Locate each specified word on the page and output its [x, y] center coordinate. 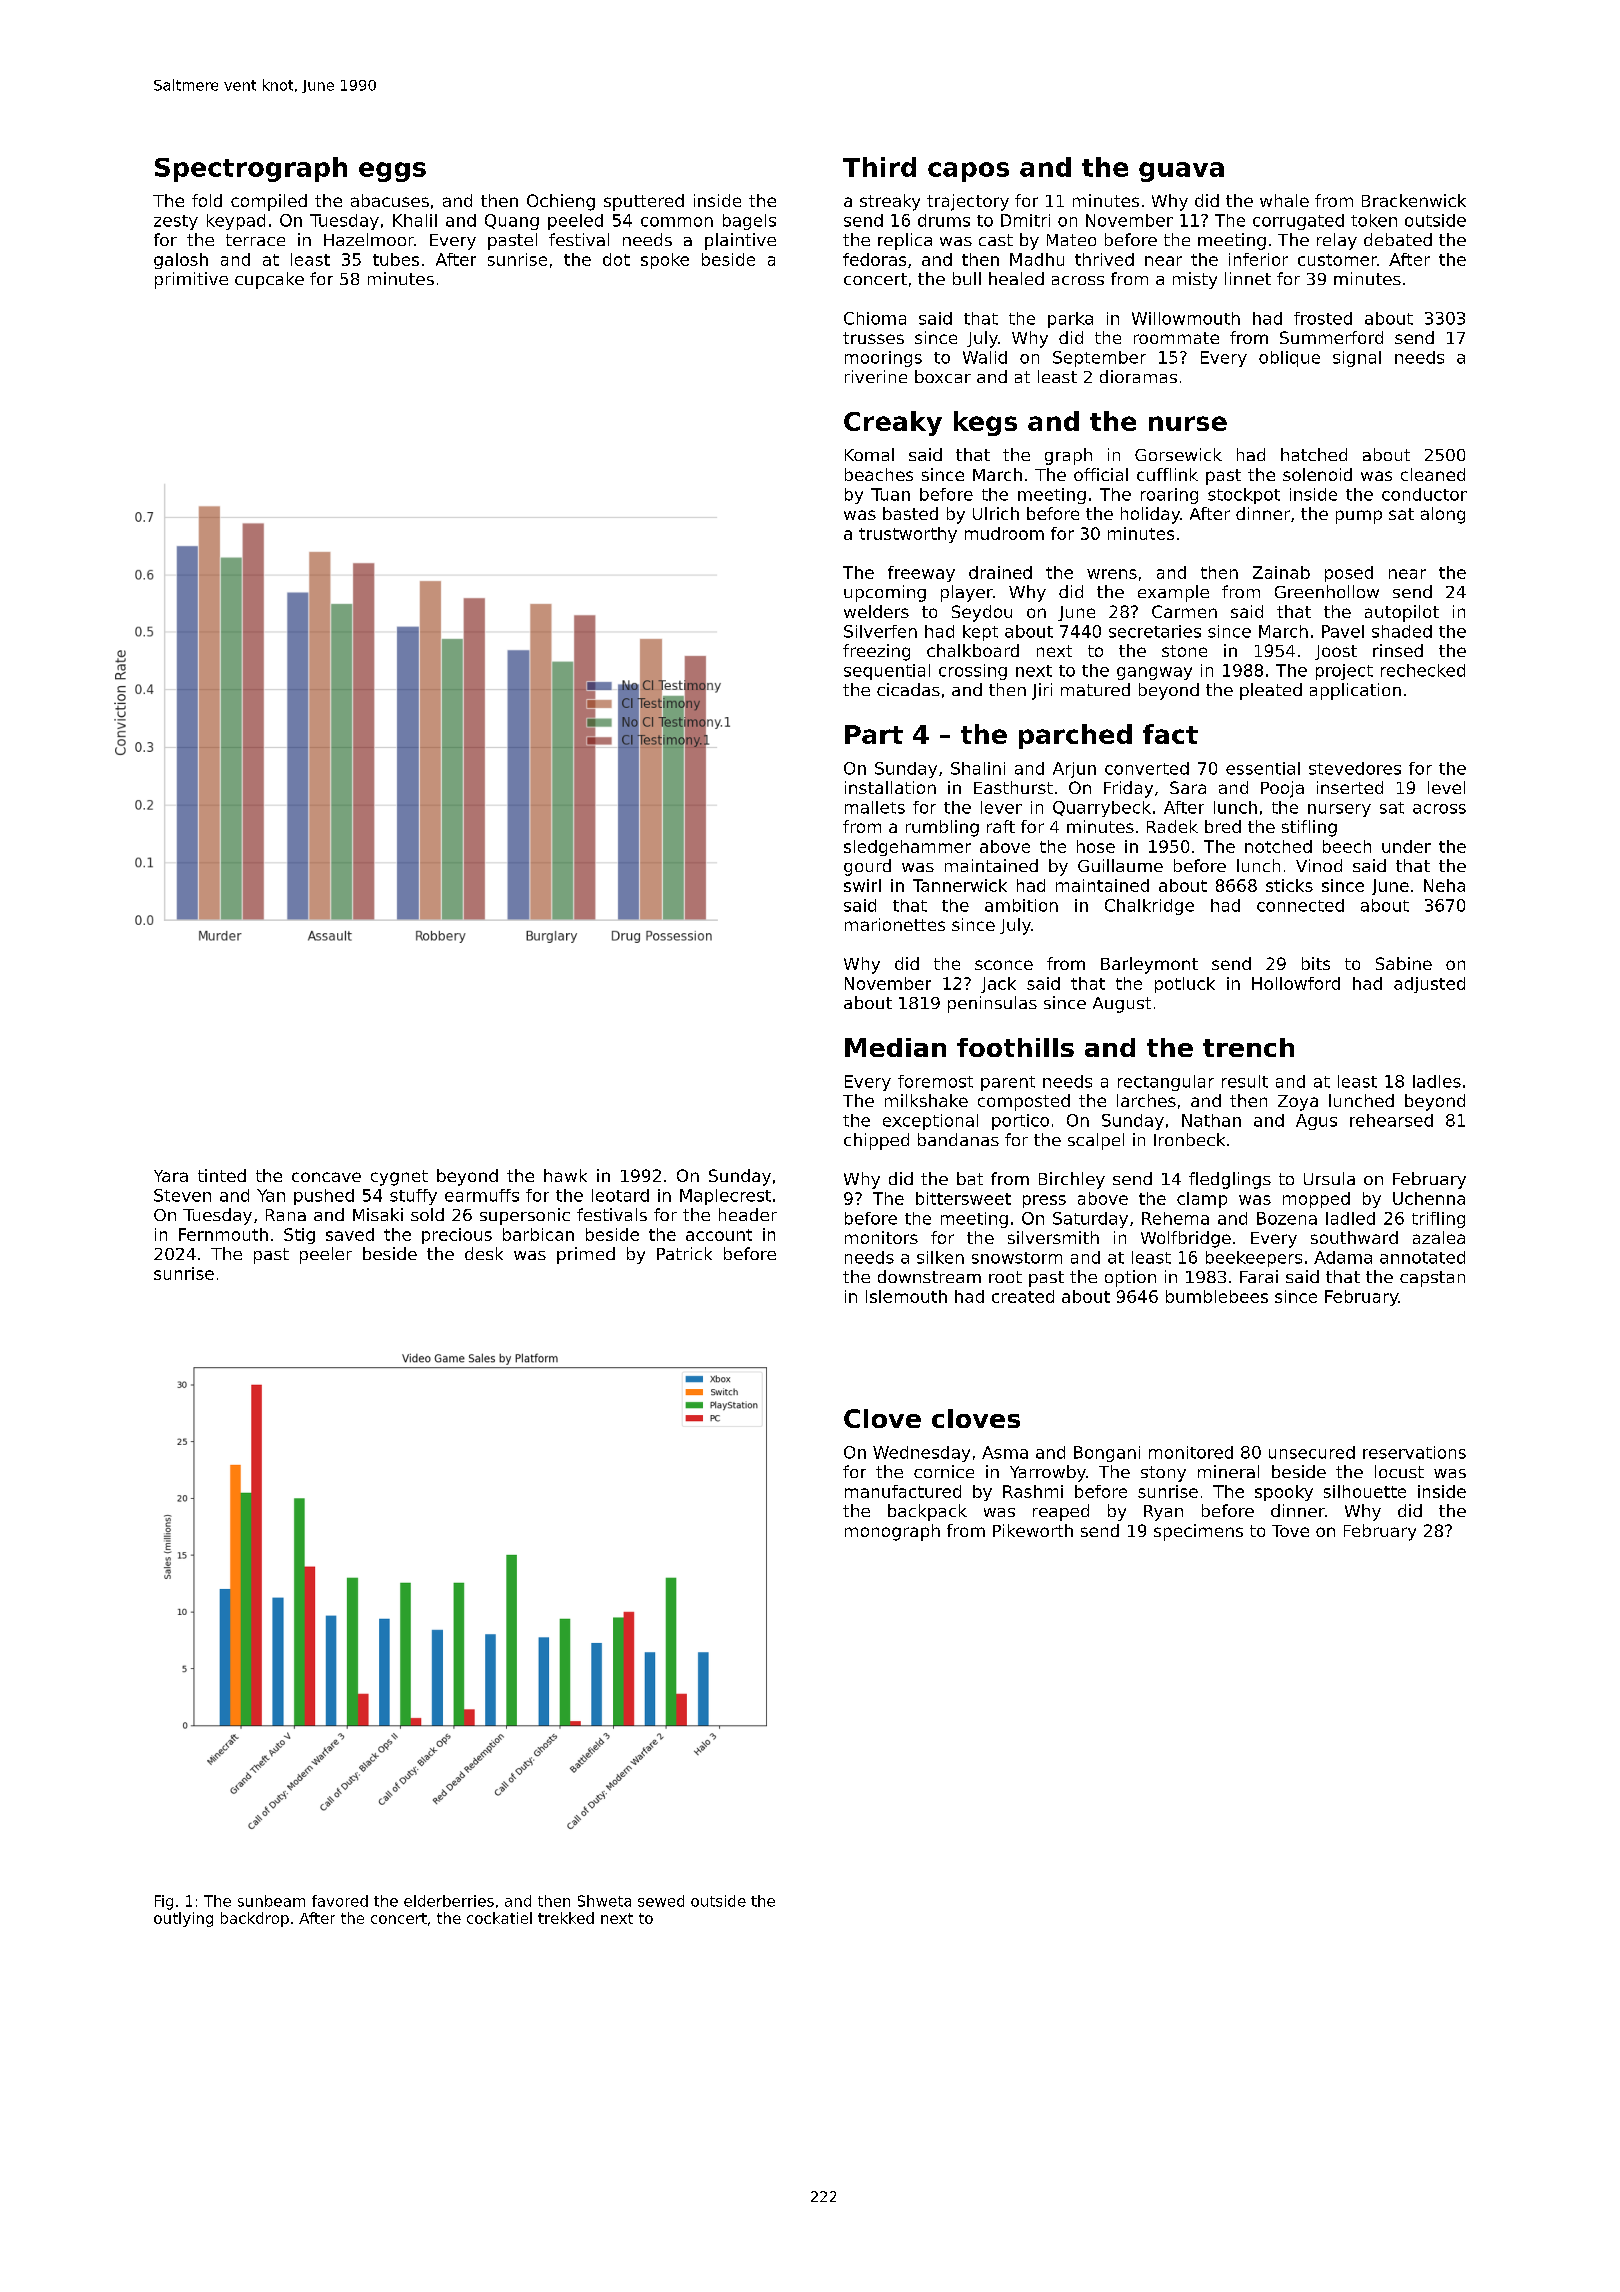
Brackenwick [1414, 200]
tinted [222, 1175]
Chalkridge [1149, 907]
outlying [183, 1919]
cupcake [269, 280]
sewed [661, 1901]
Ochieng [561, 202]
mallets [875, 807]
